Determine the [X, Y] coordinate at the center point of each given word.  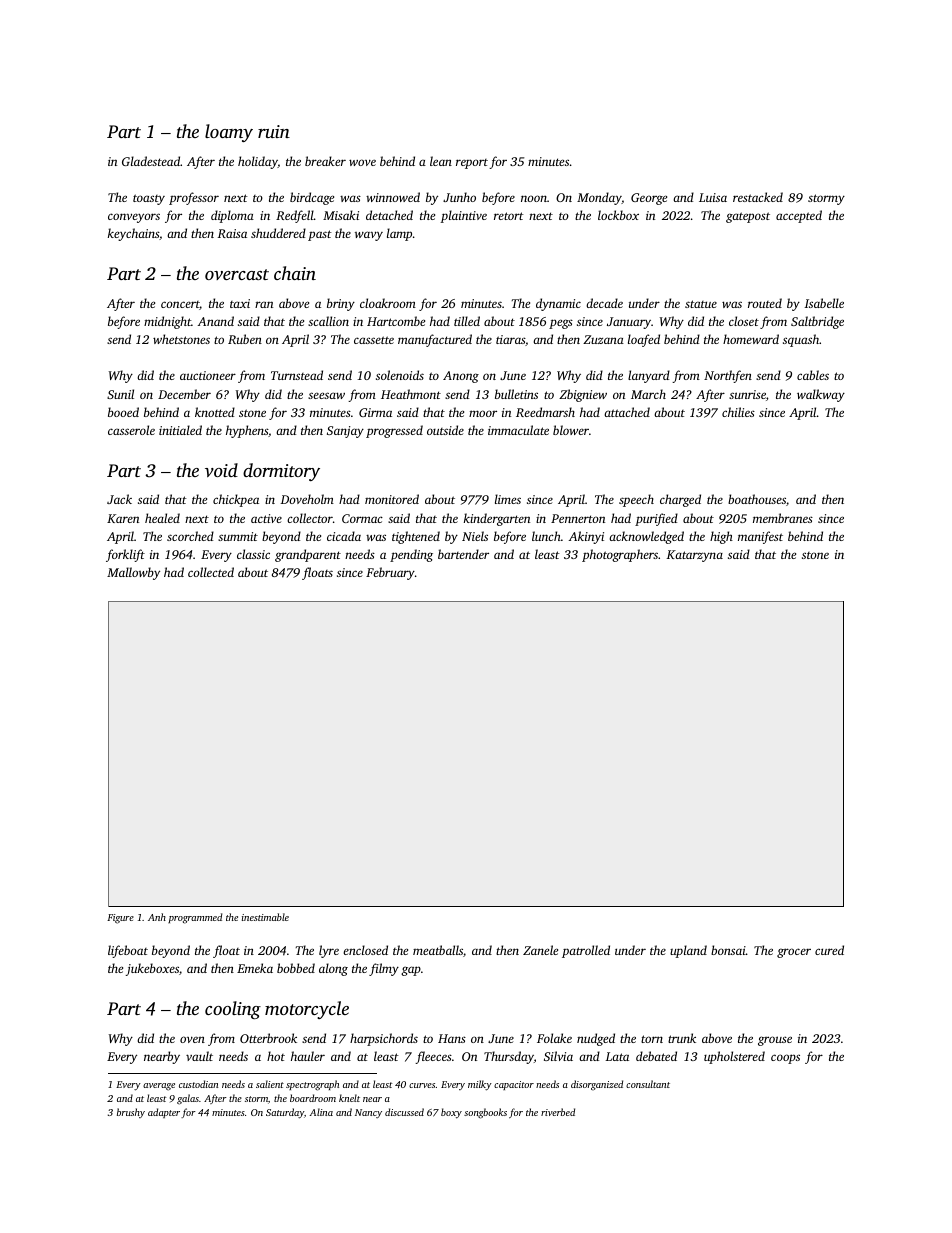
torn [652, 1039]
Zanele [540, 950]
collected [211, 572]
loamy [229, 133]
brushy [131, 1113]
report [472, 164]
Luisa [713, 197]
